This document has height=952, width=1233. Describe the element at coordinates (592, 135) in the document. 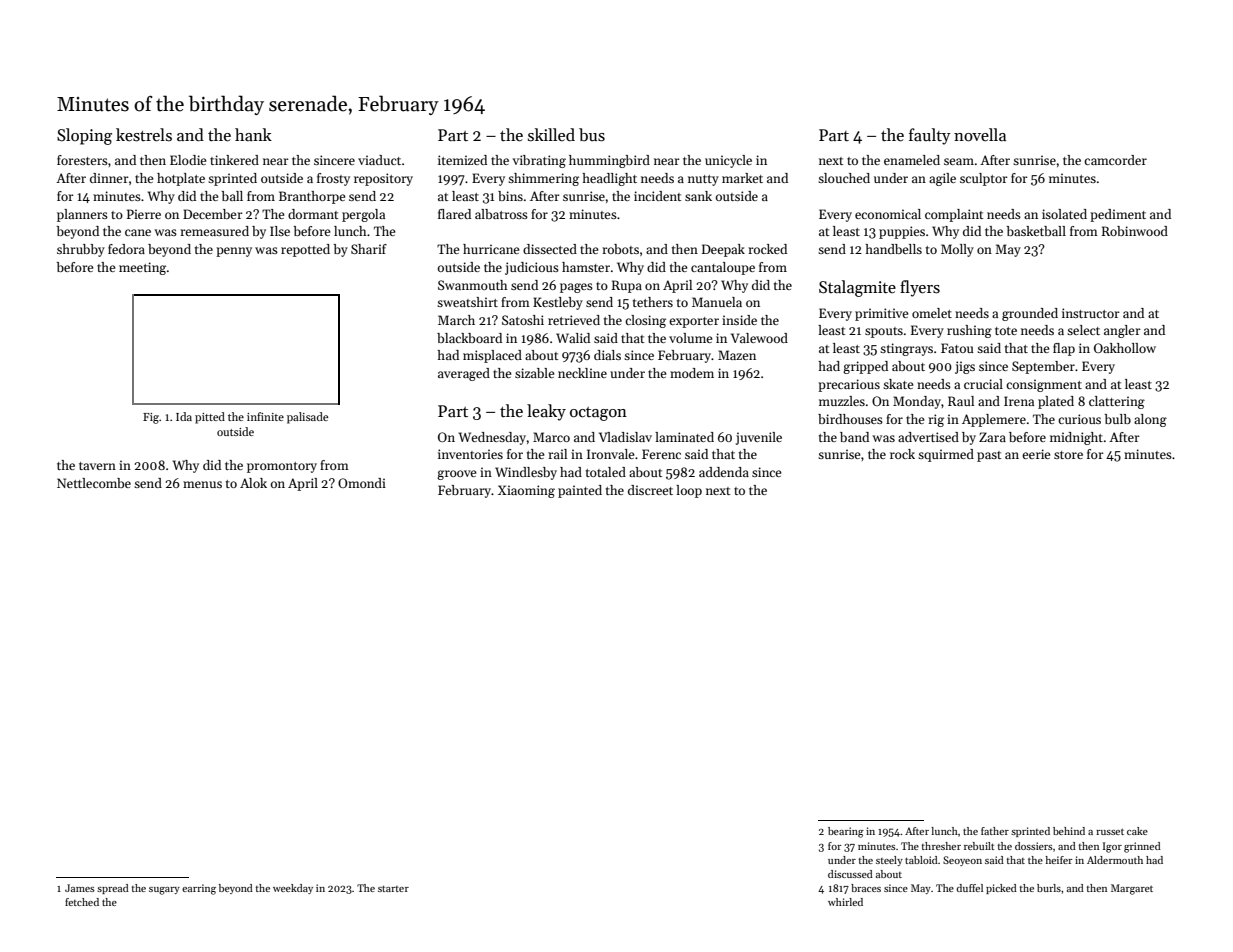

I see `bus` at that location.
